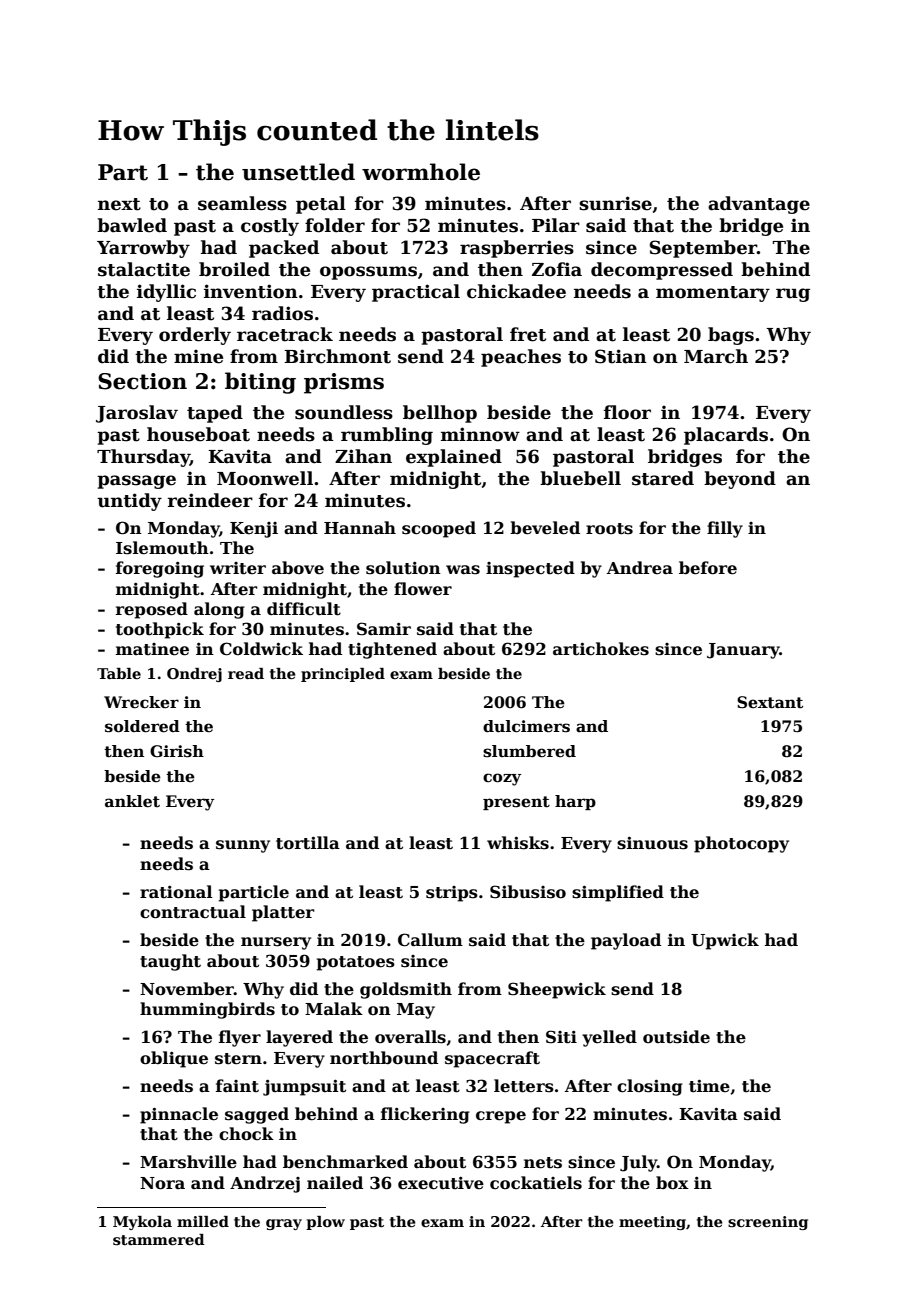 Image resolution: width=908 pixels, height=1316 pixels. I want to click on Pilar, so click(556, 225).
